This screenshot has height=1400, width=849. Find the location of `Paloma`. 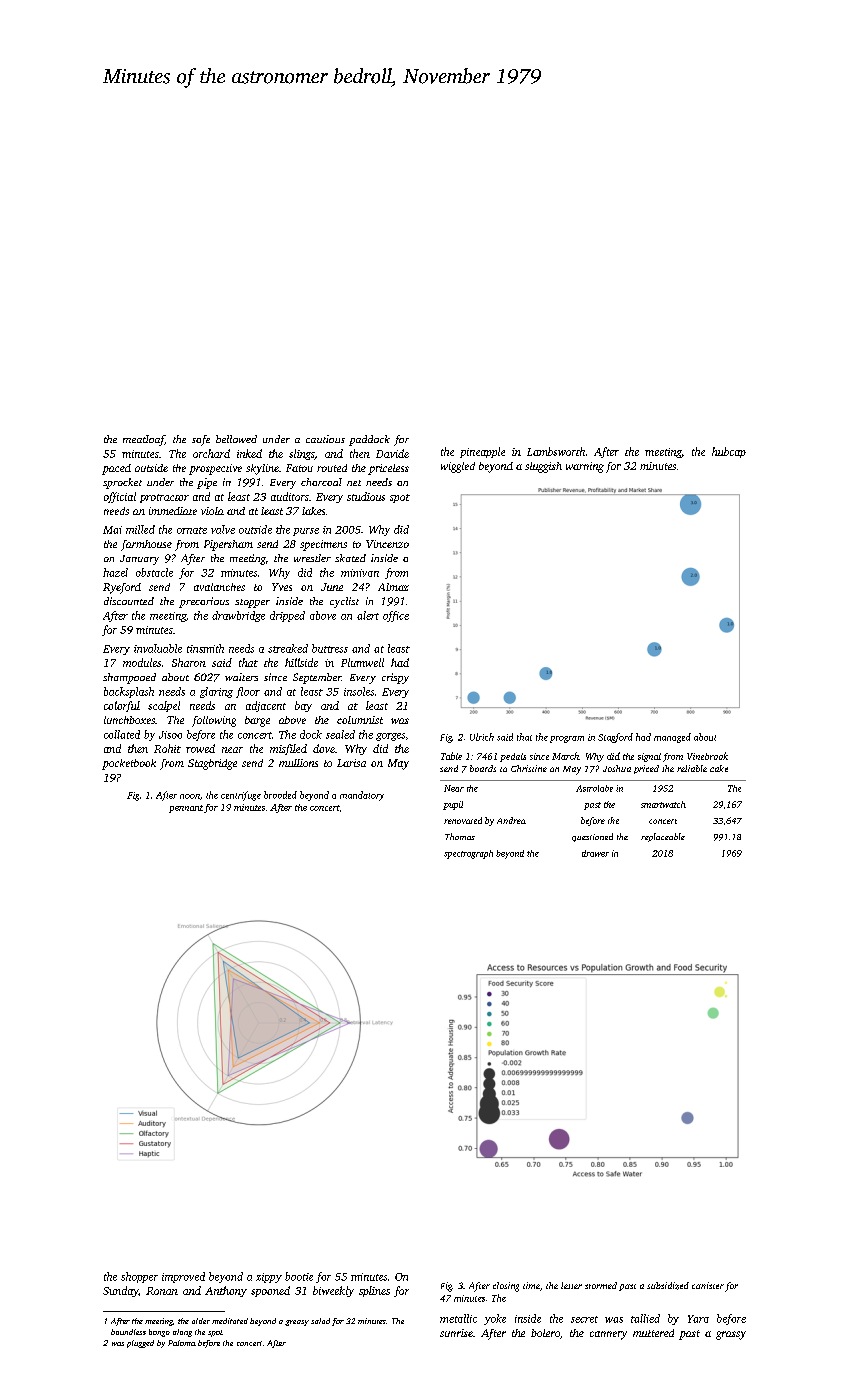

Paloma is located at coordinates (182, 1343).
